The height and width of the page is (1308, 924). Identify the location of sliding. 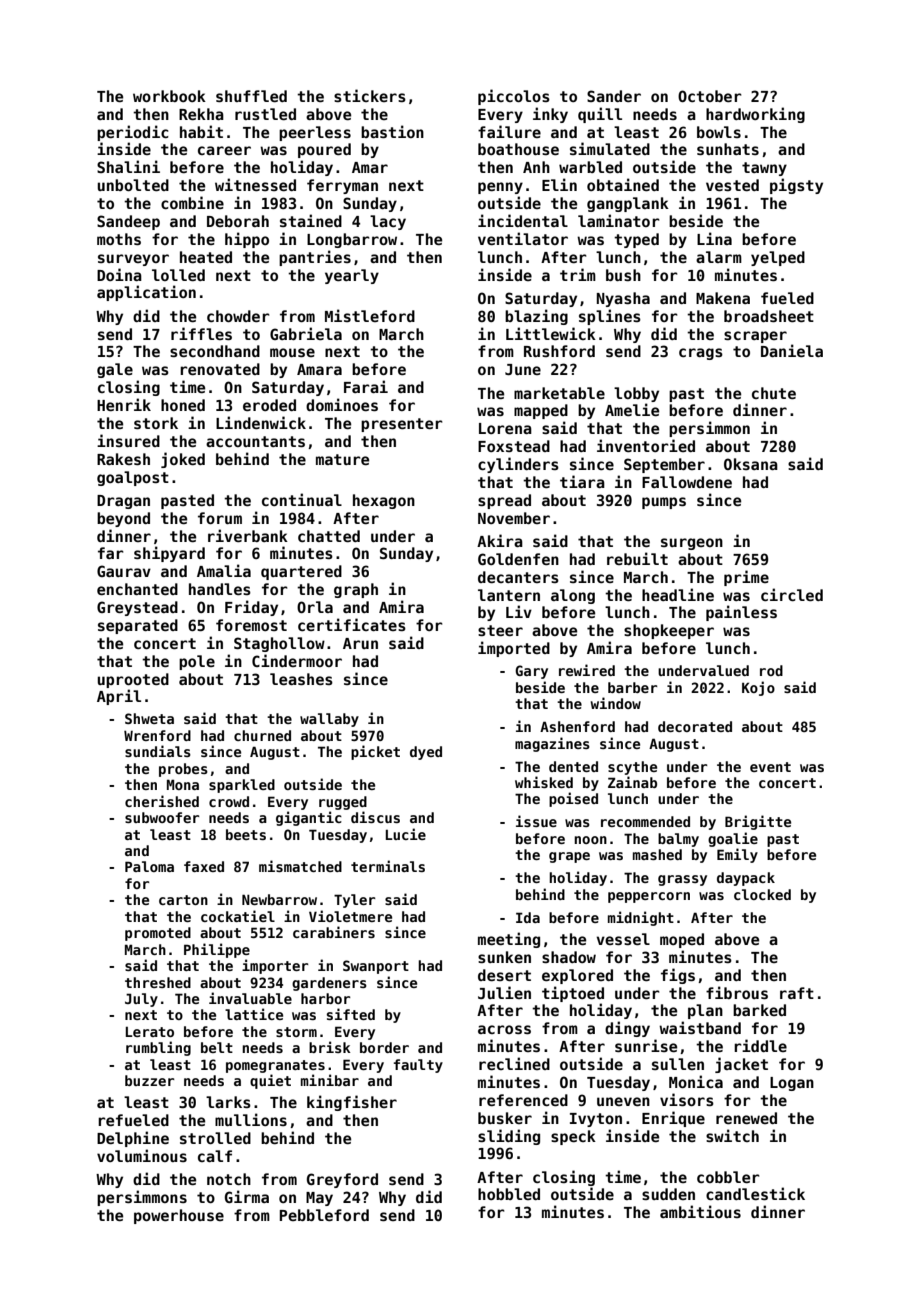
(509, 1137).
